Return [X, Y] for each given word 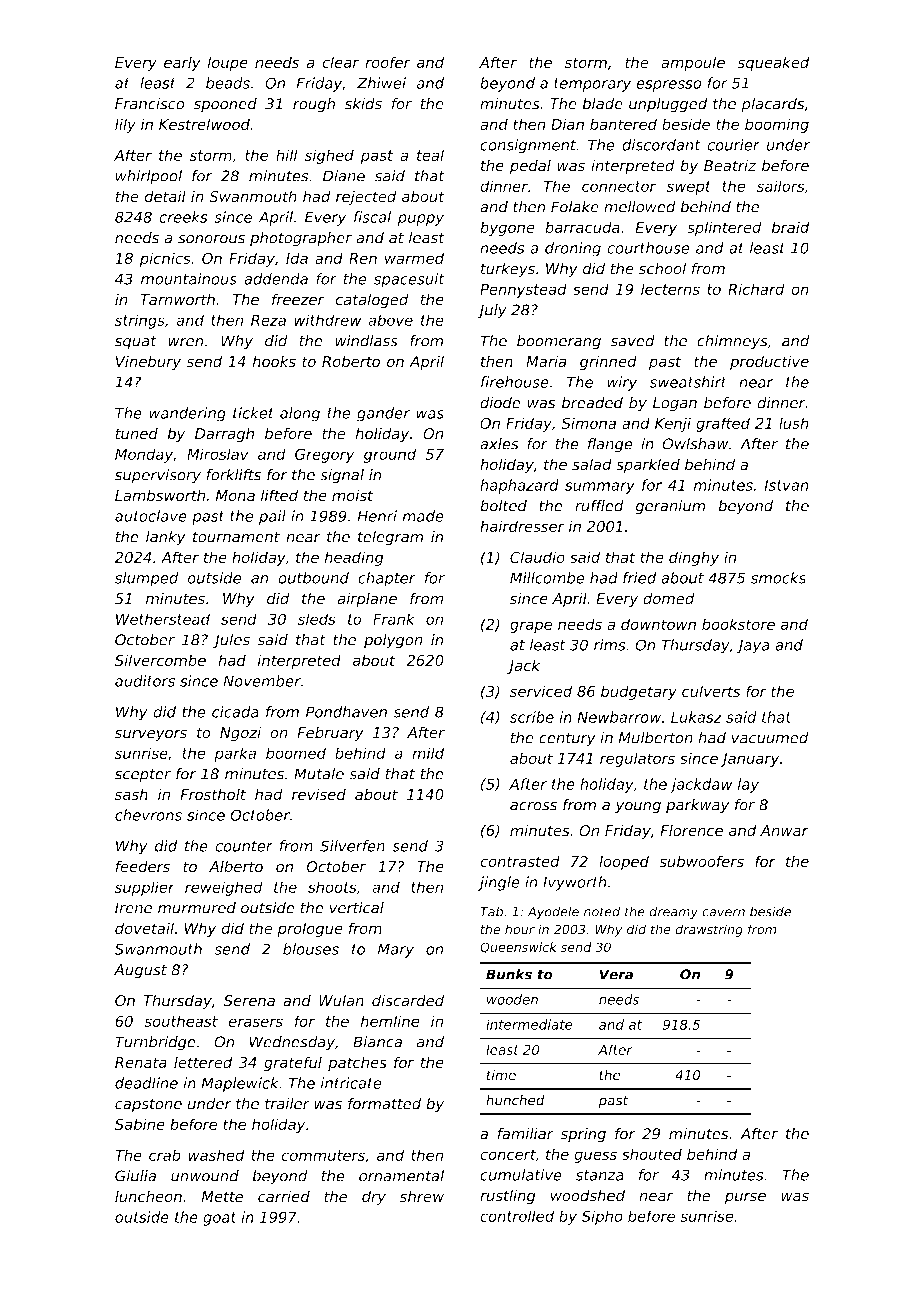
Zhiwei [381, 83]
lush [794, 423]
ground [390, 455]
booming [777, 125]
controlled [517, 1216]
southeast [181, 1021]
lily [125, 125]
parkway [697, 806]
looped [624, 862]
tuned [136, 434]
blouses [311, 949]
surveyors [151, 735]
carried [284, 1196]
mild [428, 753]
